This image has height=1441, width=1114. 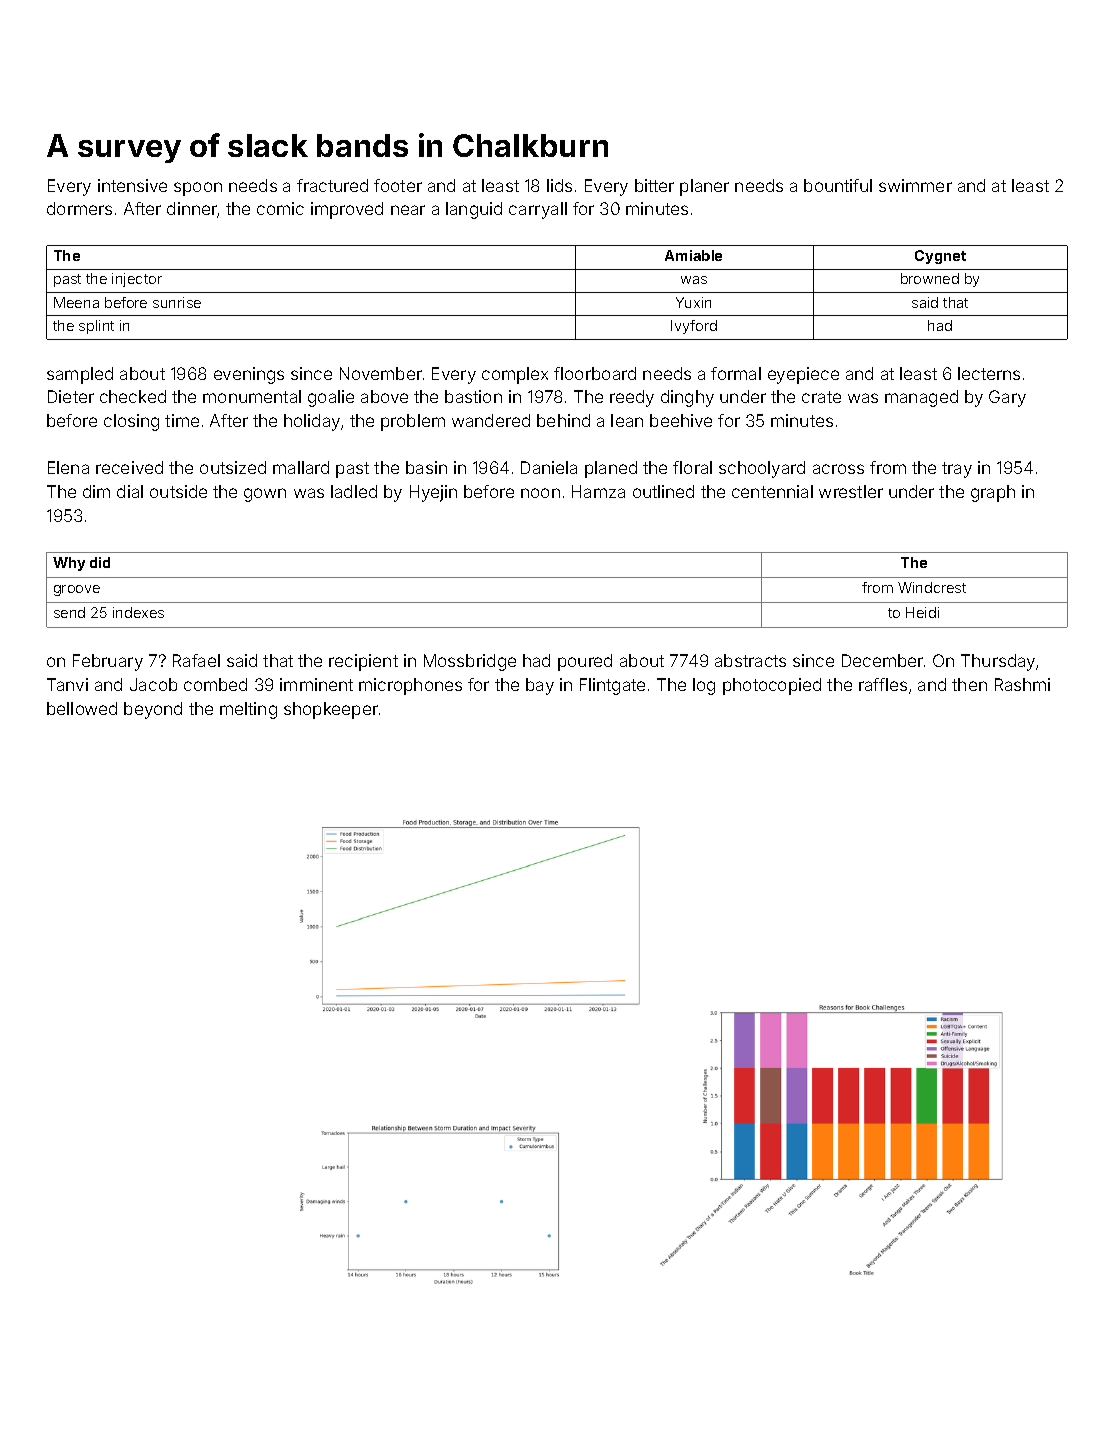 I want to click on poured, so click(x=585, y=662).
